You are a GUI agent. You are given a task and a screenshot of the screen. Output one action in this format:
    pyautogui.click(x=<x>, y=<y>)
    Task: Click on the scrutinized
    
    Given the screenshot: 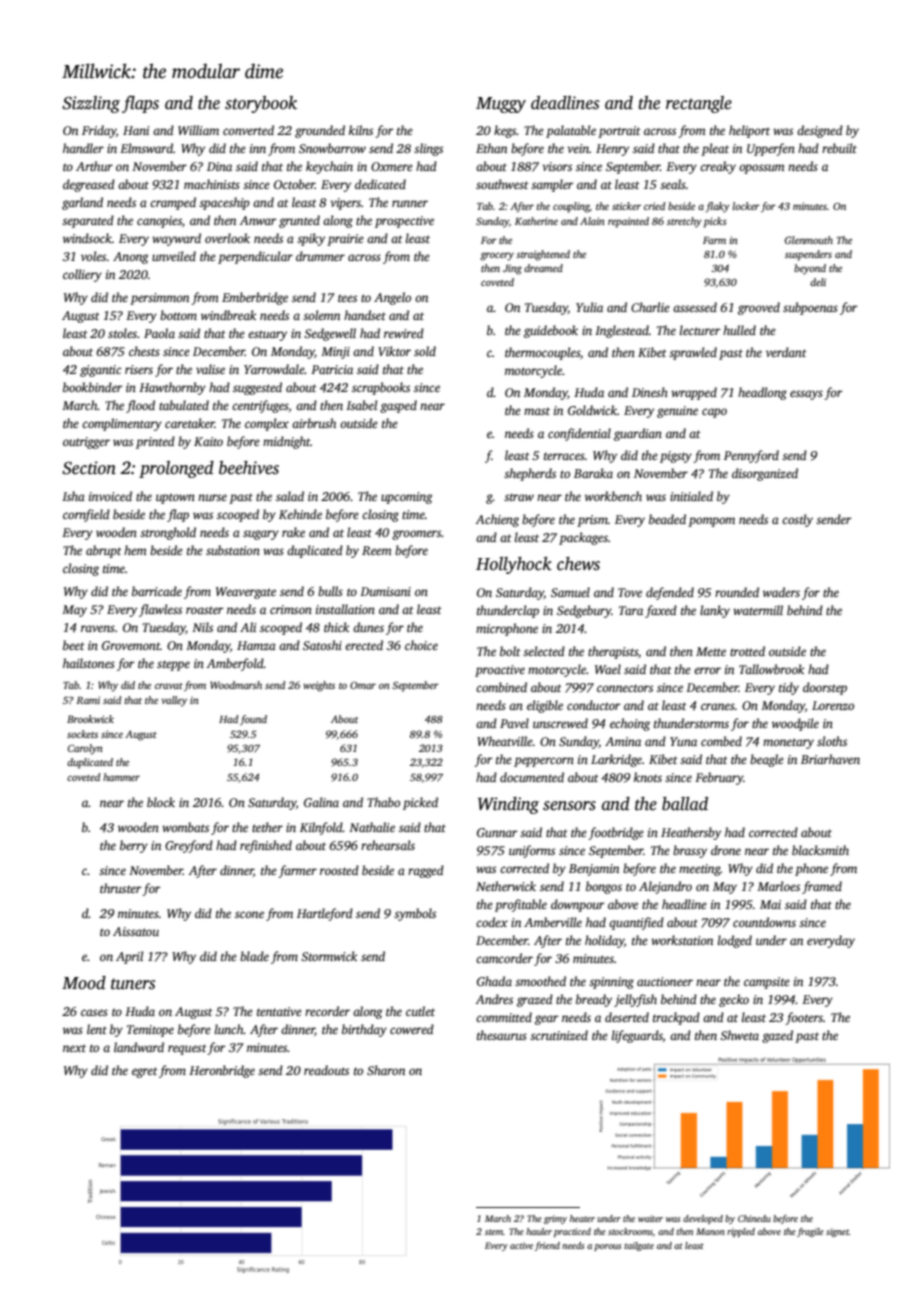 What is the action you would take?
    pyautogui.click(x=559, y=1035)
